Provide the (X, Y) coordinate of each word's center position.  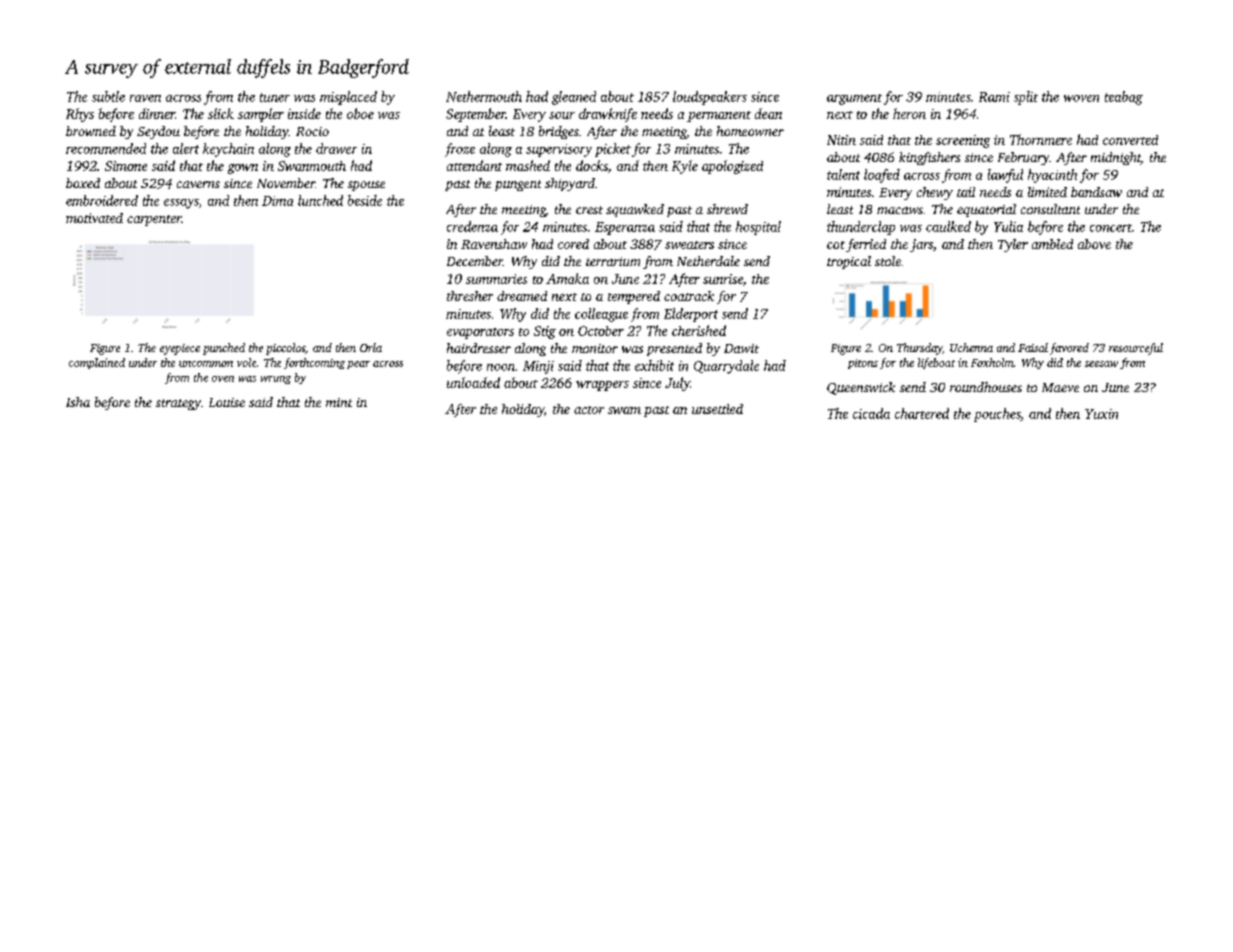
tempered (634, 297)
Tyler (1013, 245)
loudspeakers (710, 98)
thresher (470, 296)
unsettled (717, 409)
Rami (994, 97)
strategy (178, 404)
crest (589, 210)
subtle (108, 96)
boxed (83, 183)
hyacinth (1052, 176)
